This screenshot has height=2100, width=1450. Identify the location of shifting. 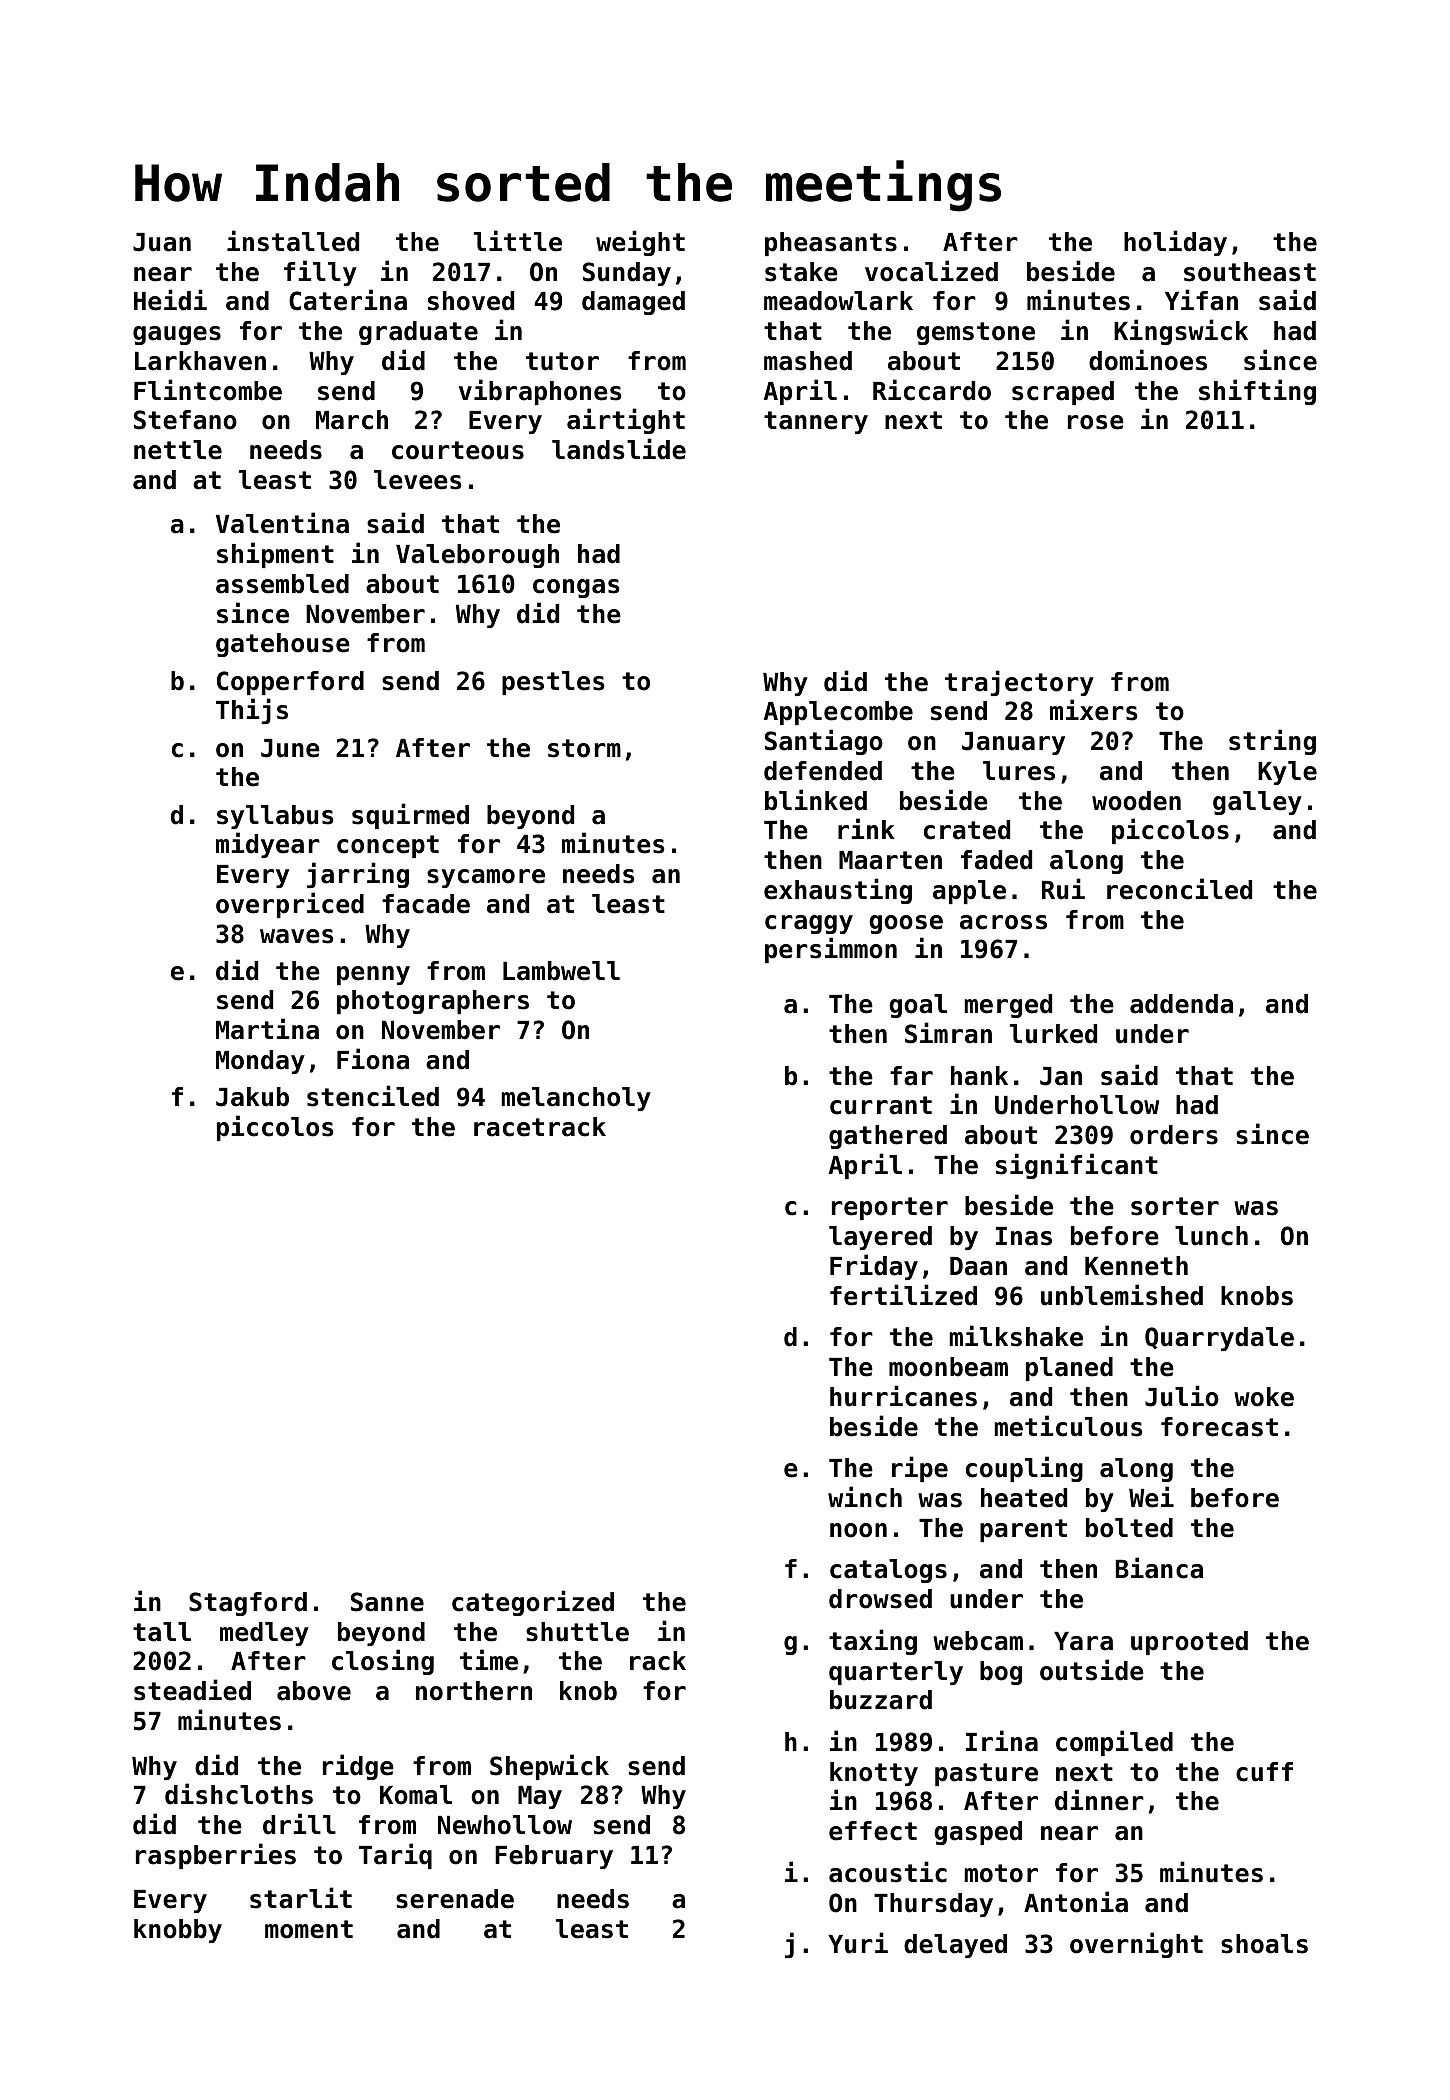
(1257, 392).
